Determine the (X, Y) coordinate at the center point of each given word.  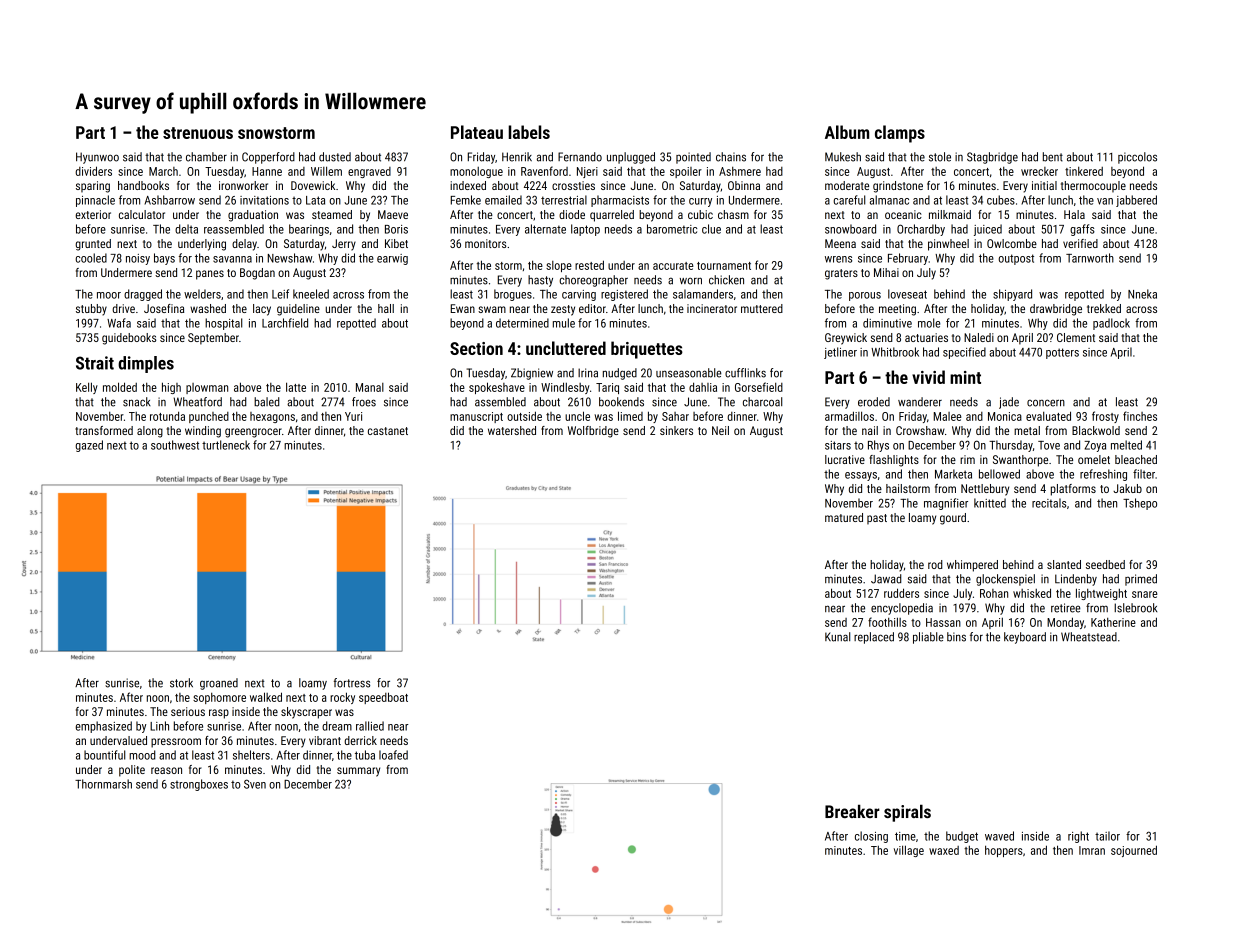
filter (1144, 474)
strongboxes (199, 785)
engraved (369, 172)
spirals (907, 813)
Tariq (607, 388)
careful (849, 200)
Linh (159, 726)
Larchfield (285, 323)
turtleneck (226, 445)
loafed (393, 755)
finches (1140, 416)
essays (861, 476)
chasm (733, 214)
